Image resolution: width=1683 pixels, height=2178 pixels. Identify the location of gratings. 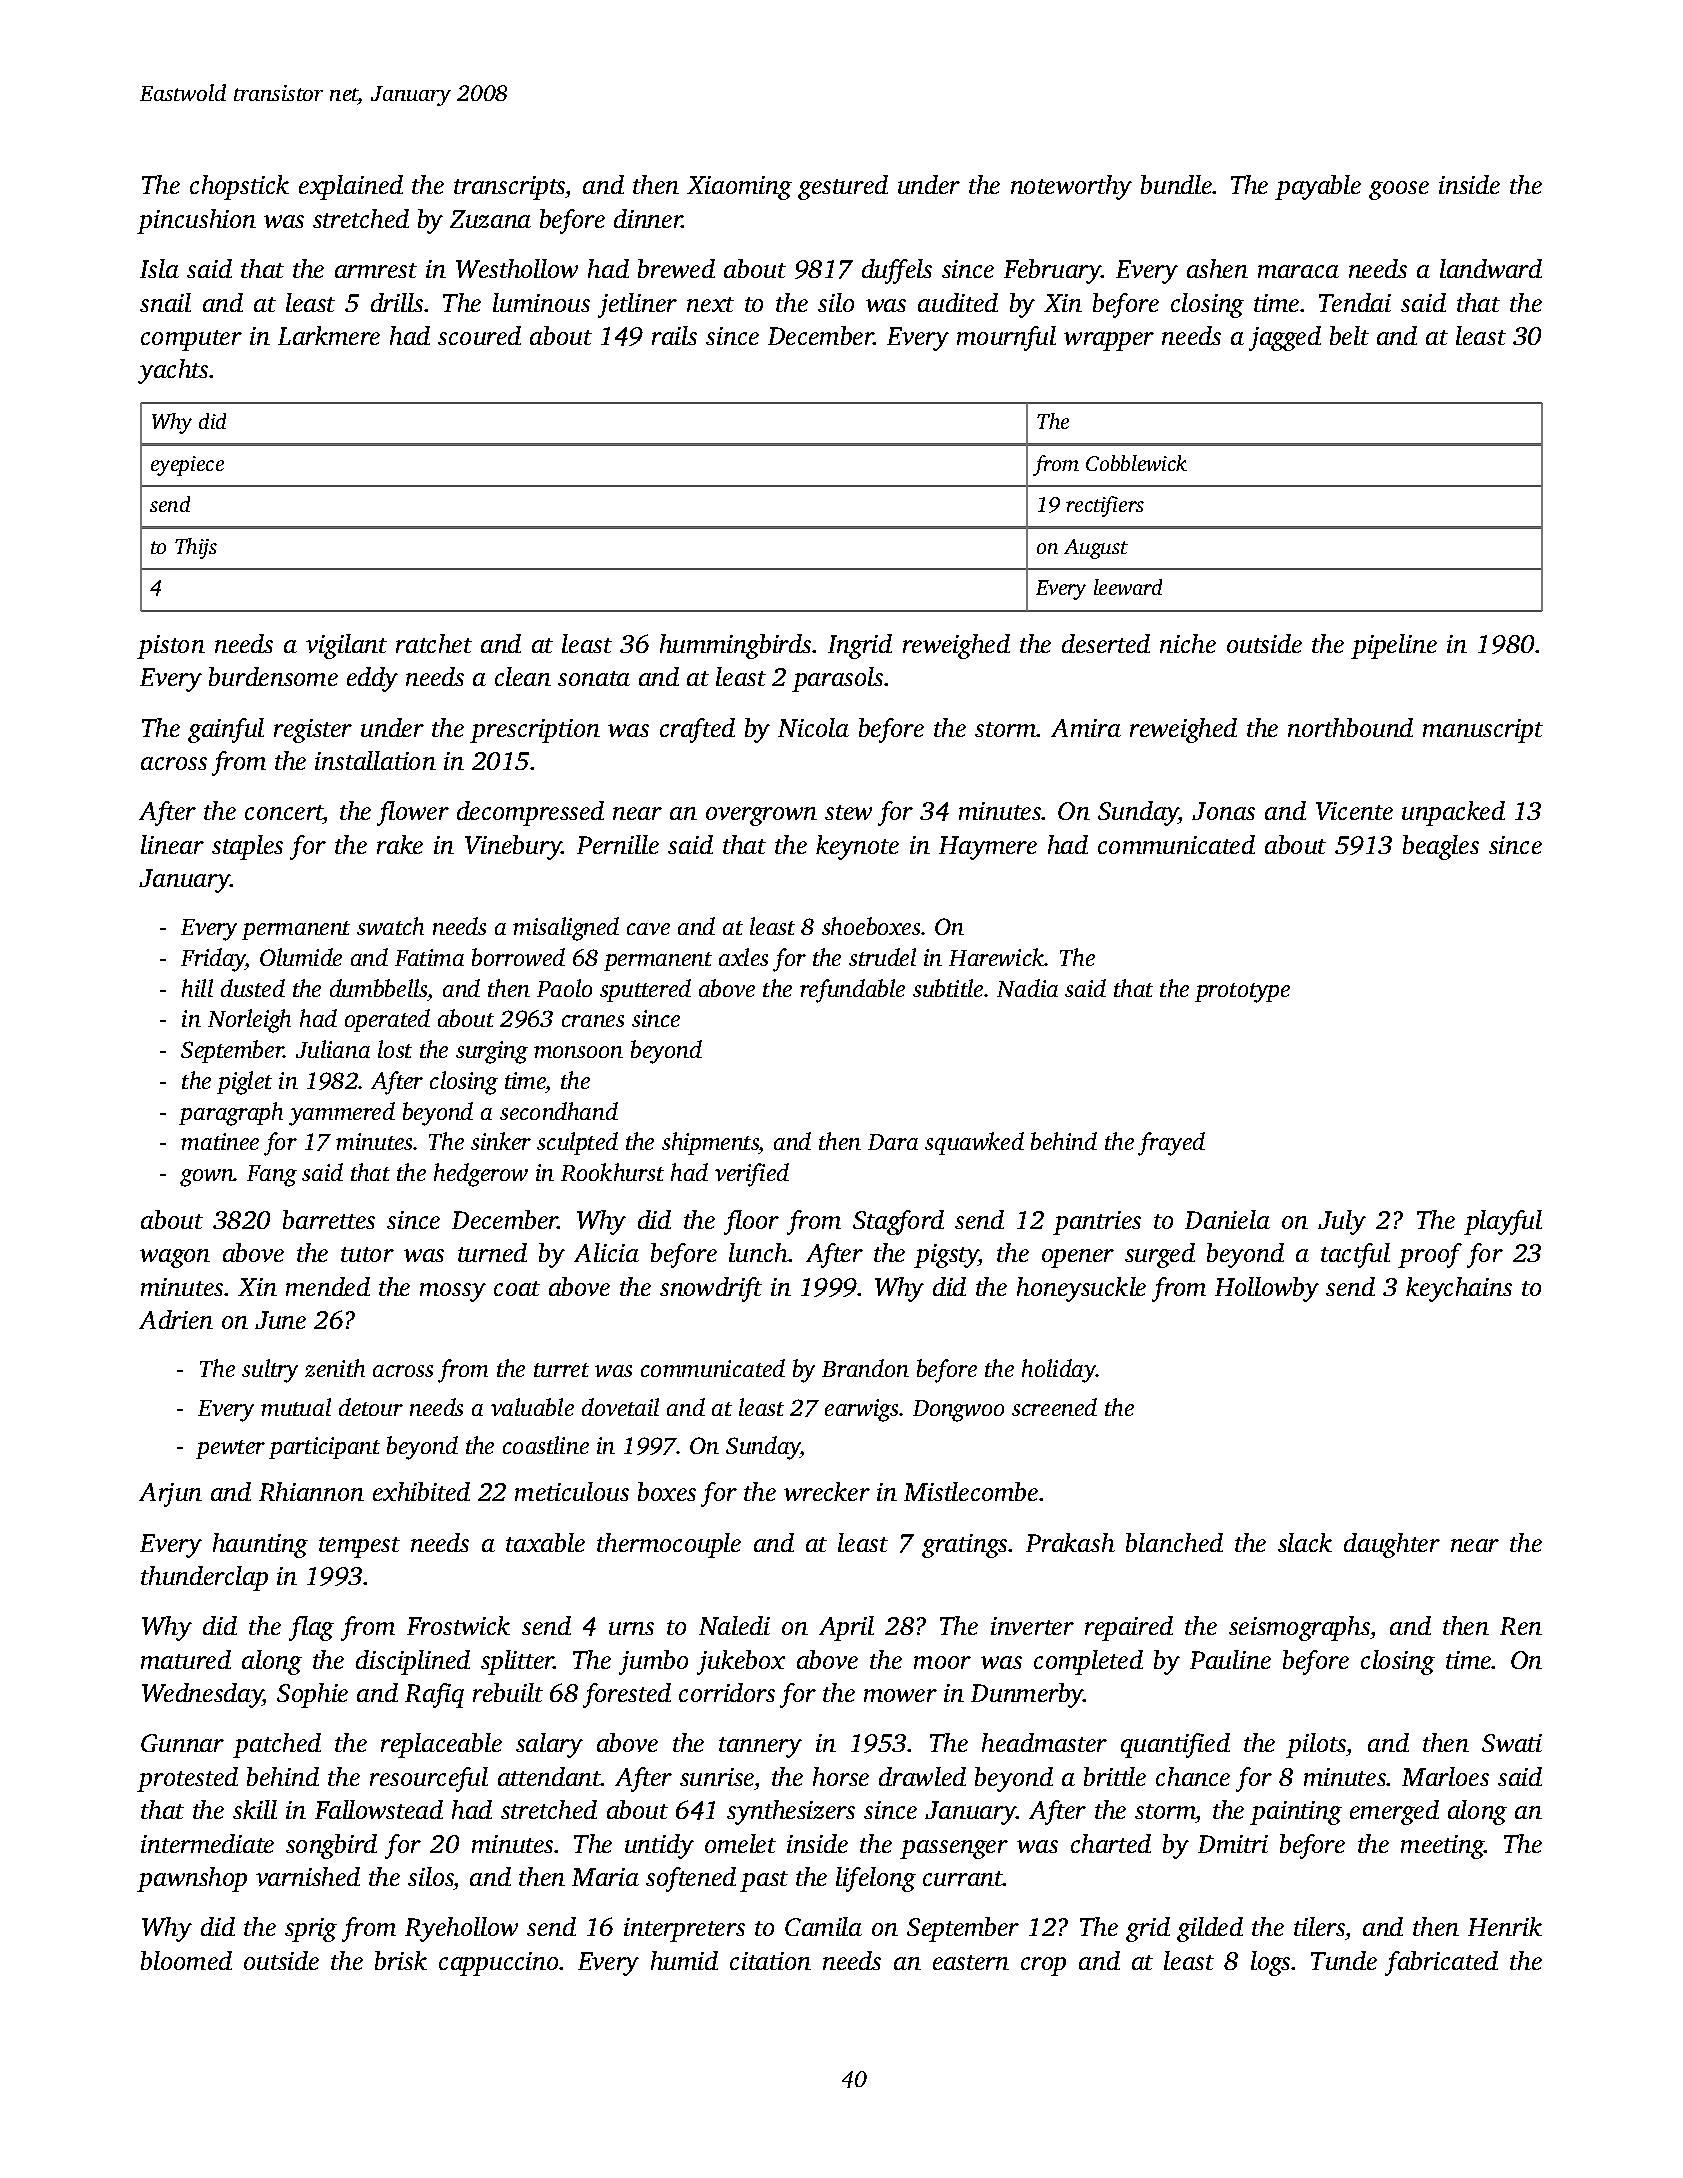
(964, 1546).
